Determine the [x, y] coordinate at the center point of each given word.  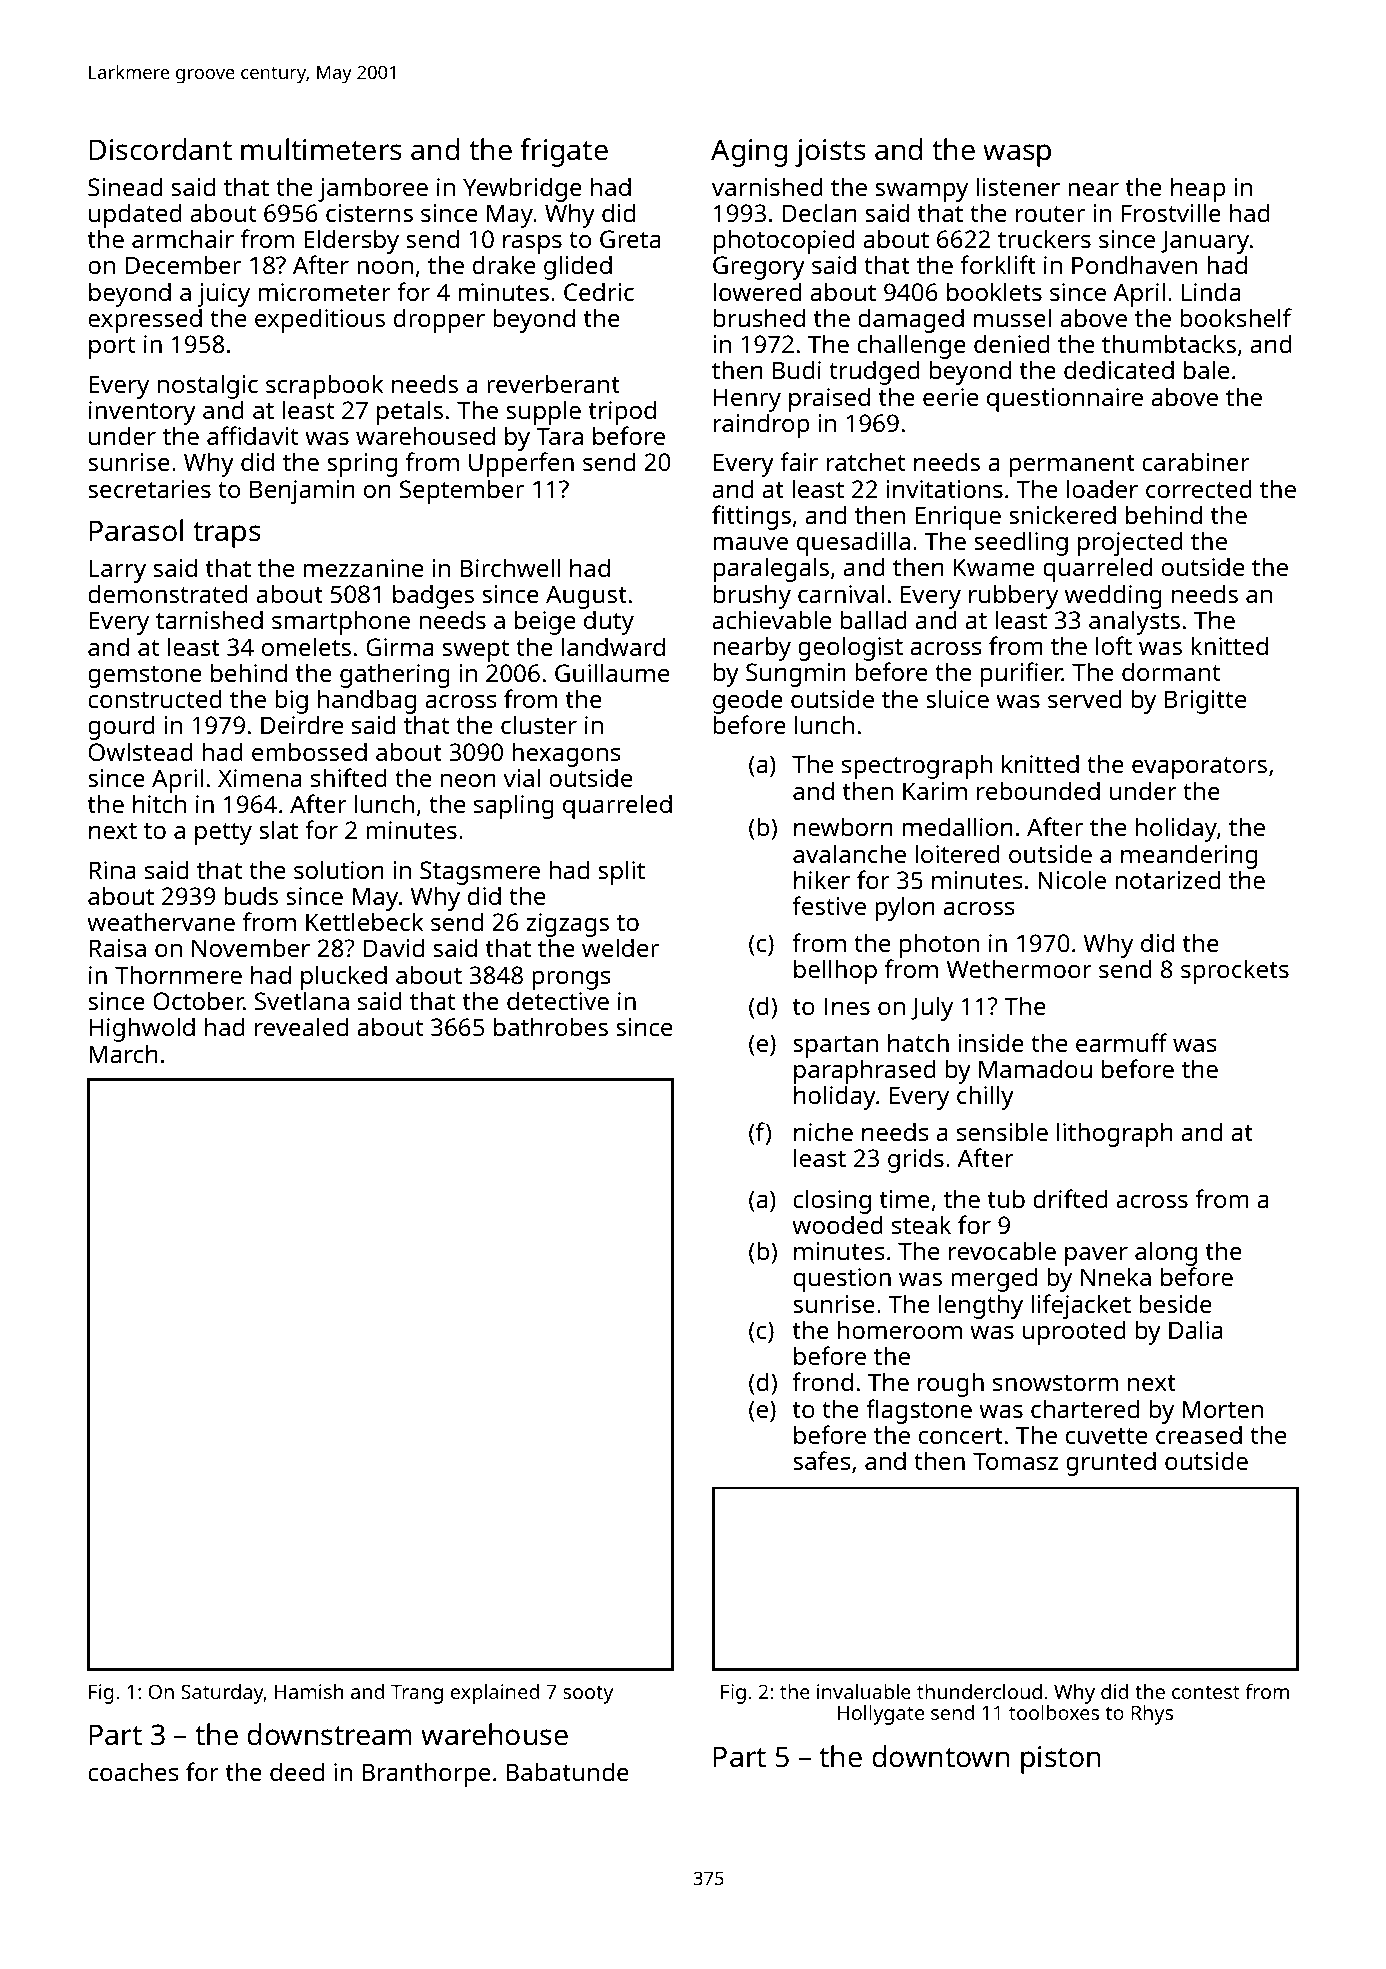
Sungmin [796, 675]
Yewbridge [522, 189]
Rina [112, 870]
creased [1199, 1434]
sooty [588, 1695]
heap [1198, 189]
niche [823, 1131]
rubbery [1013, 596]
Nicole [1072, 879]
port [112, 348]
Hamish [309, 1691]
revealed [301, 1026]
